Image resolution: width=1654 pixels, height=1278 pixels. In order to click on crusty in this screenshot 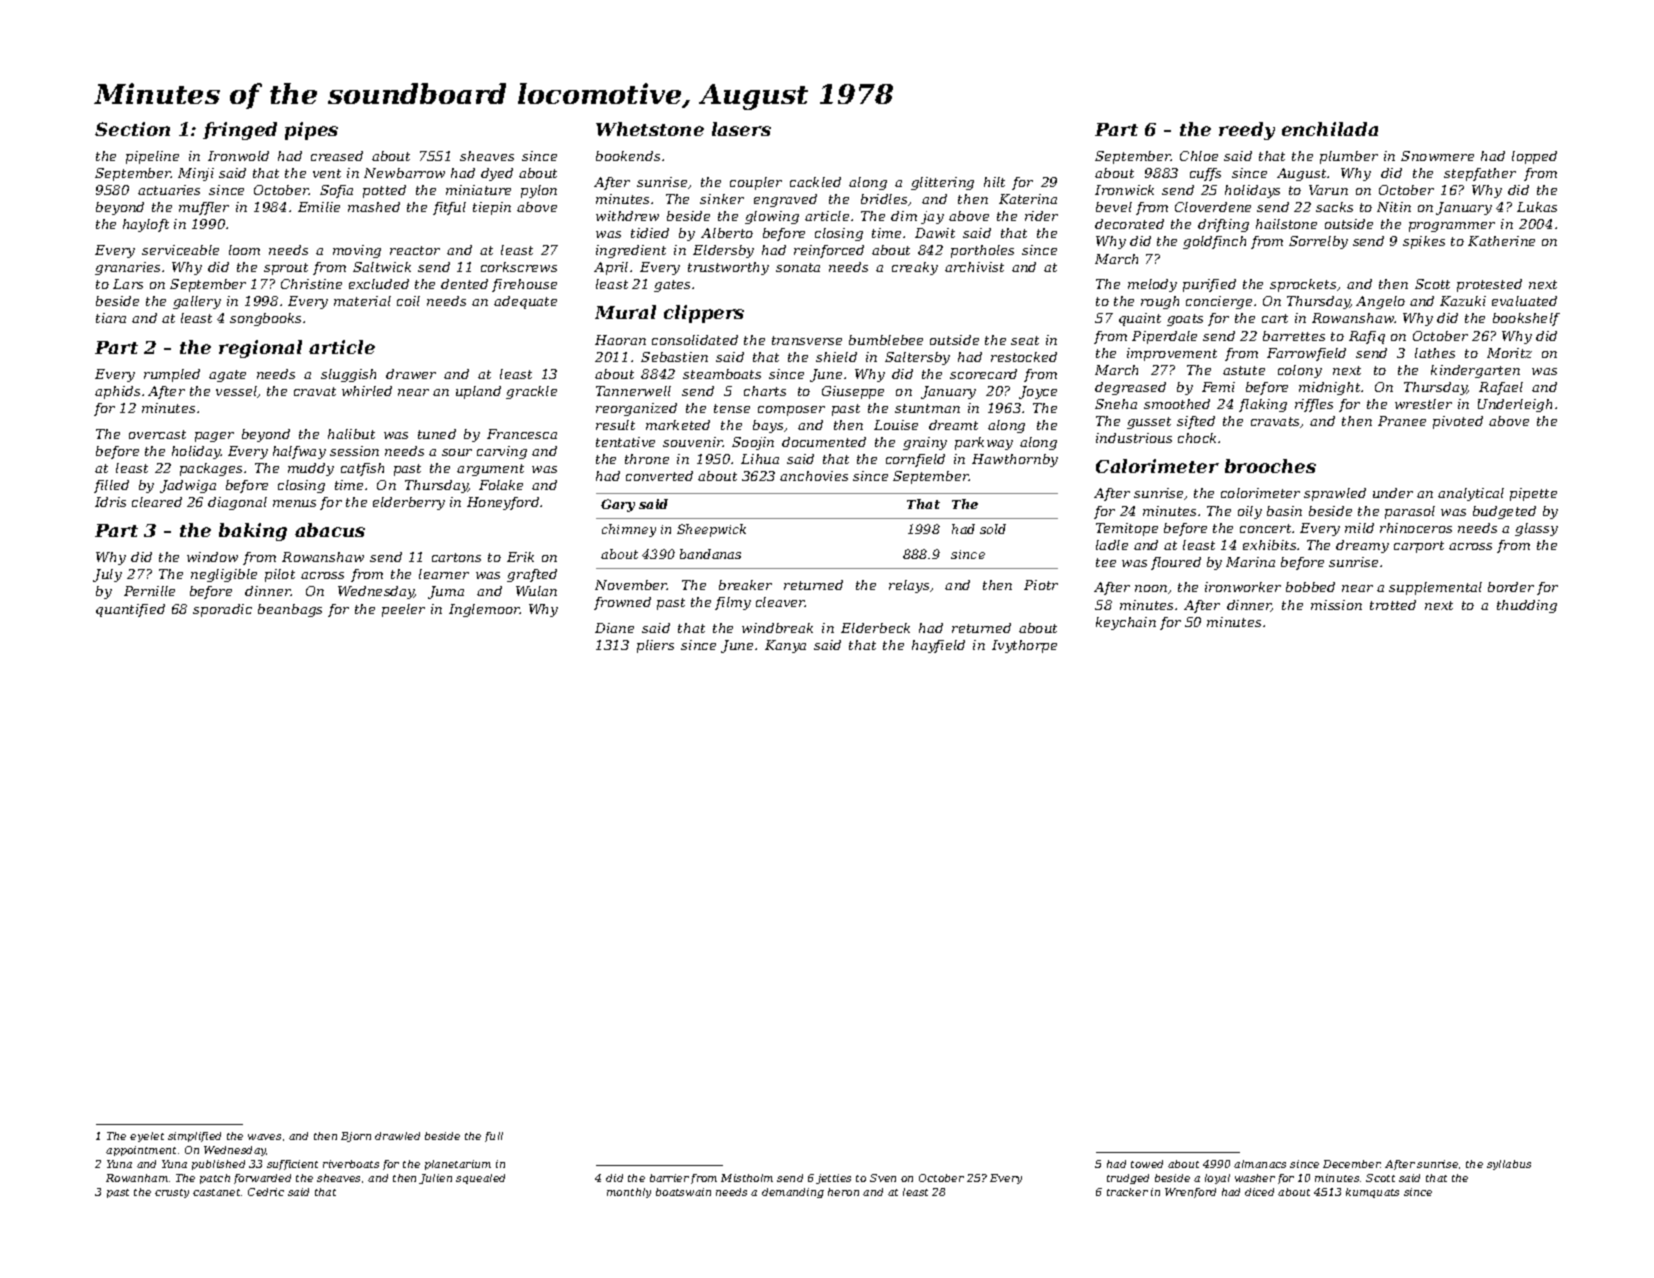, I will do `click(172, 1193)`.
